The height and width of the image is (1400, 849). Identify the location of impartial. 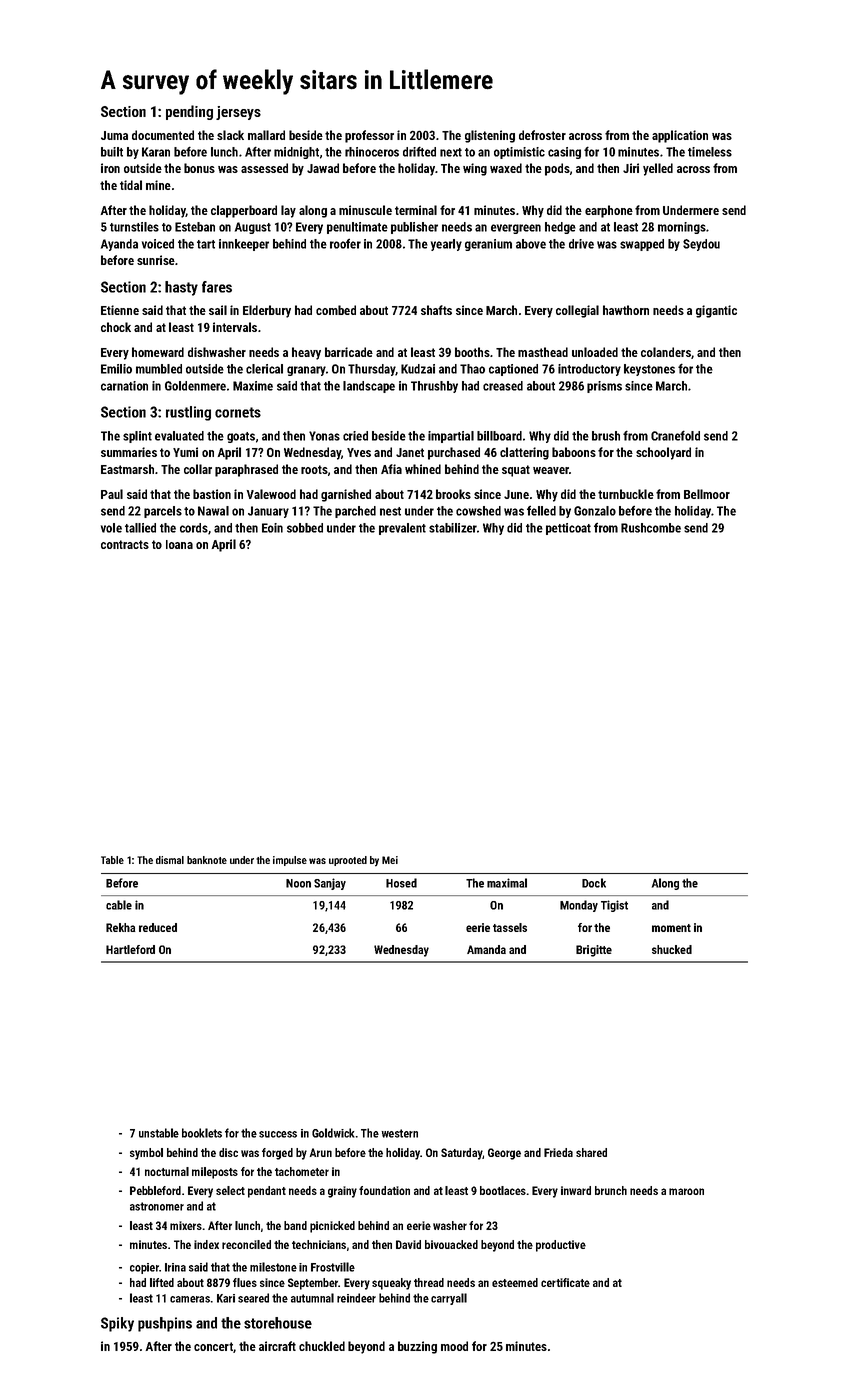
(451, 437).
